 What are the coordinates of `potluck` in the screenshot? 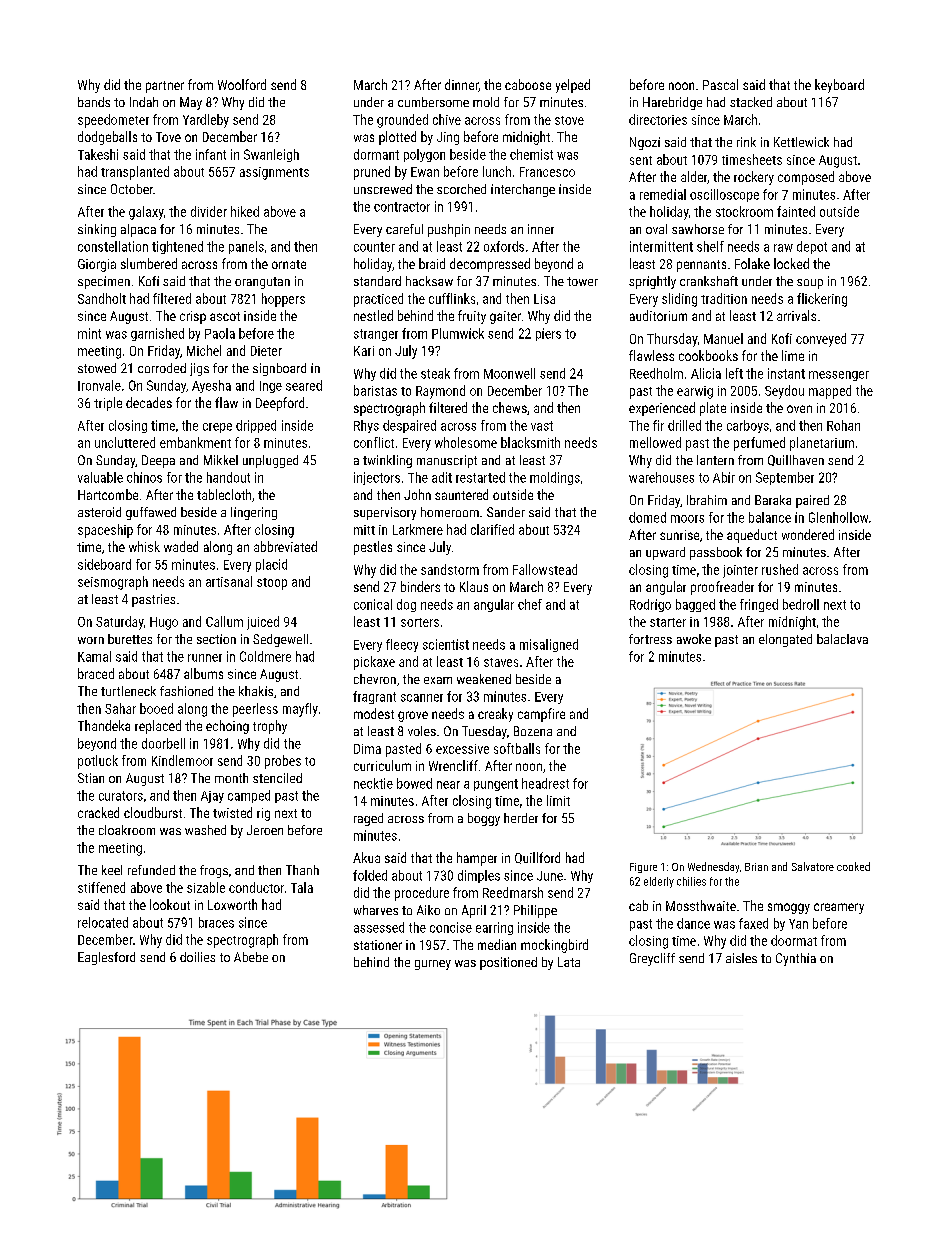 It's located at (98, 762).
